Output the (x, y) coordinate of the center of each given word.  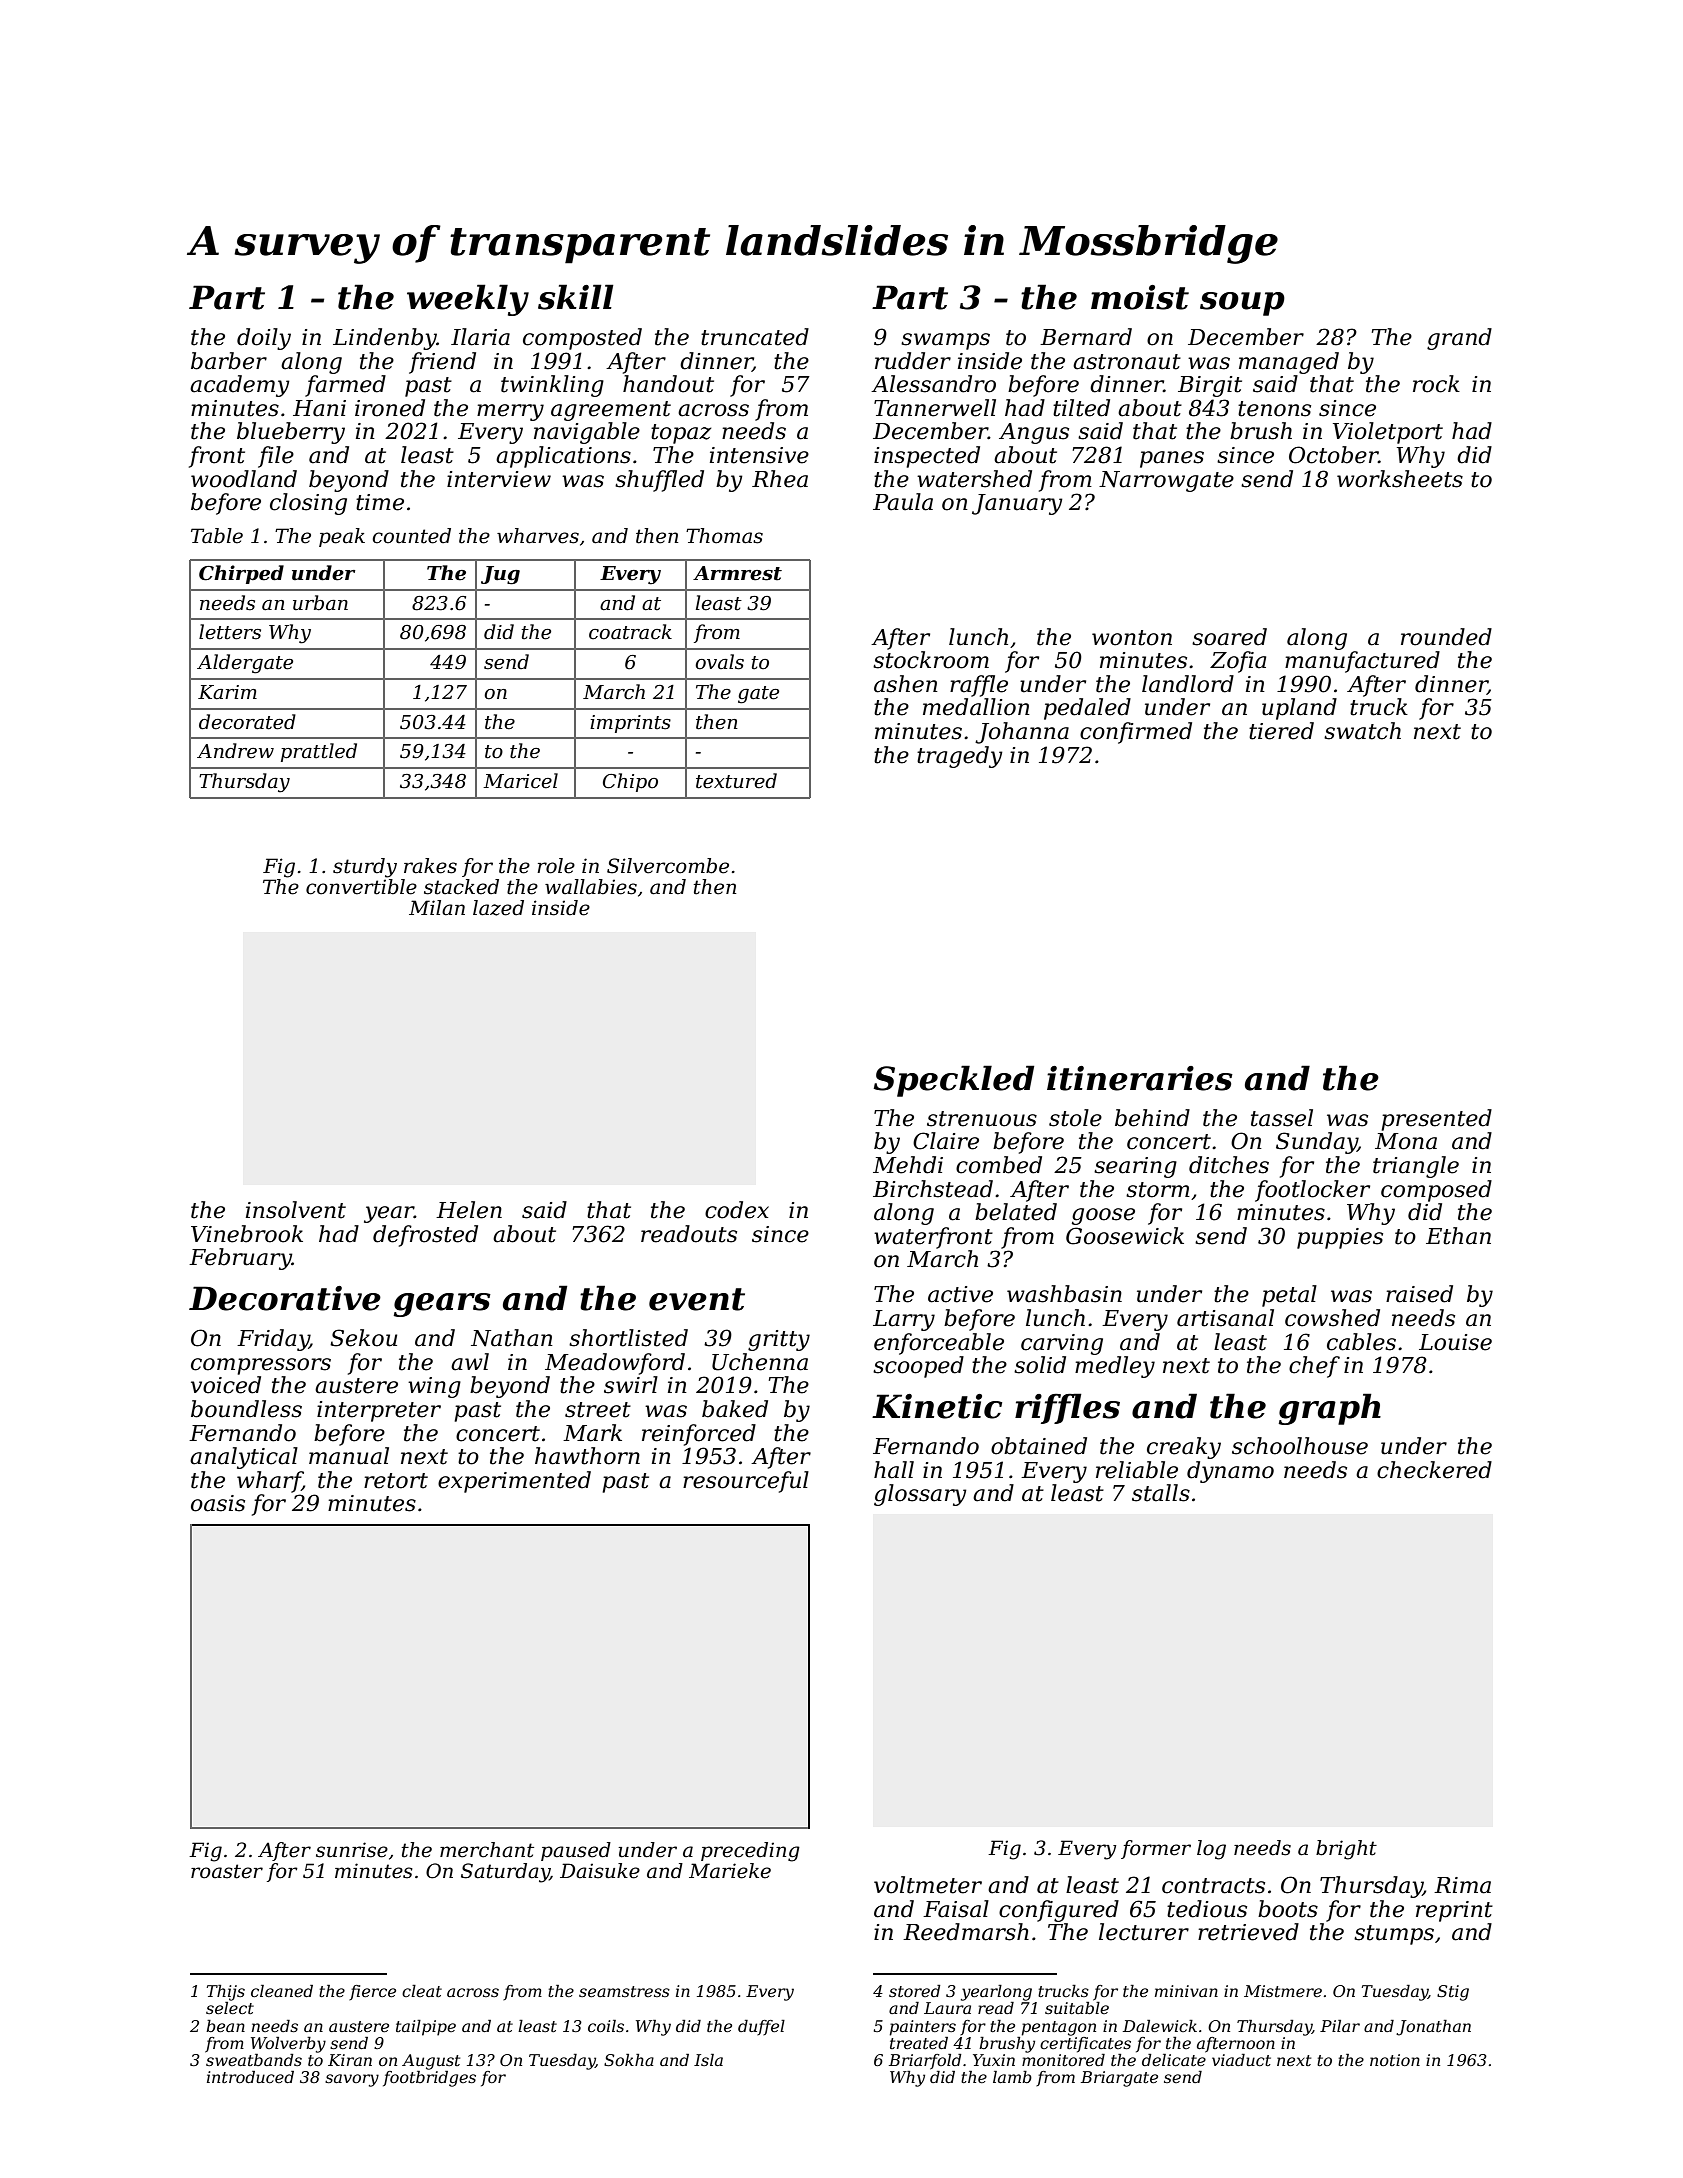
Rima (1462, 1885)
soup (1242, 304)
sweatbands (254, 2060)
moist (1140, 297)
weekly (468, 300)
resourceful (746, 1482)
